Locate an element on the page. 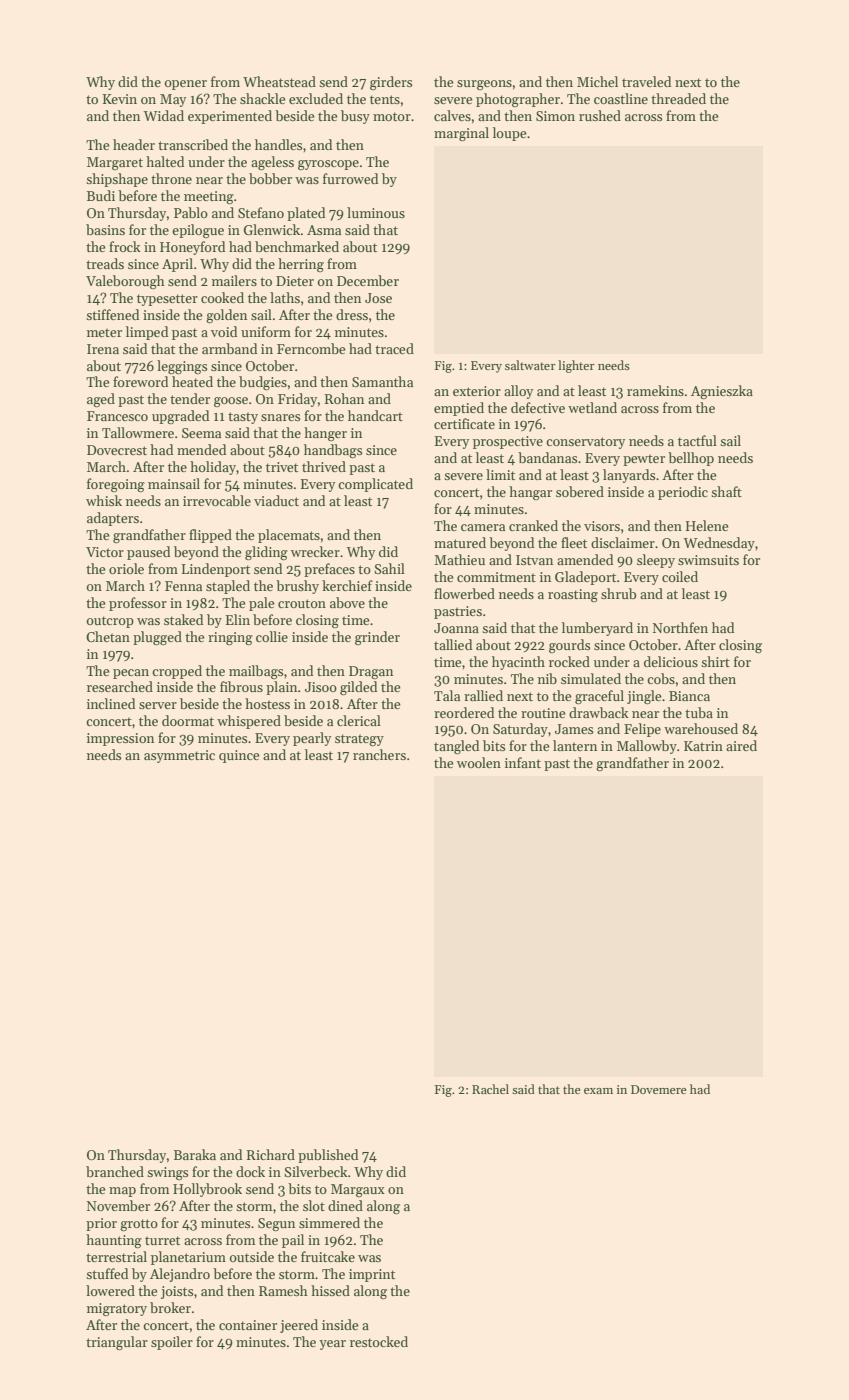 The width and height of the page is (849, 1400). restocked is located at coordinates (379, 1341).
